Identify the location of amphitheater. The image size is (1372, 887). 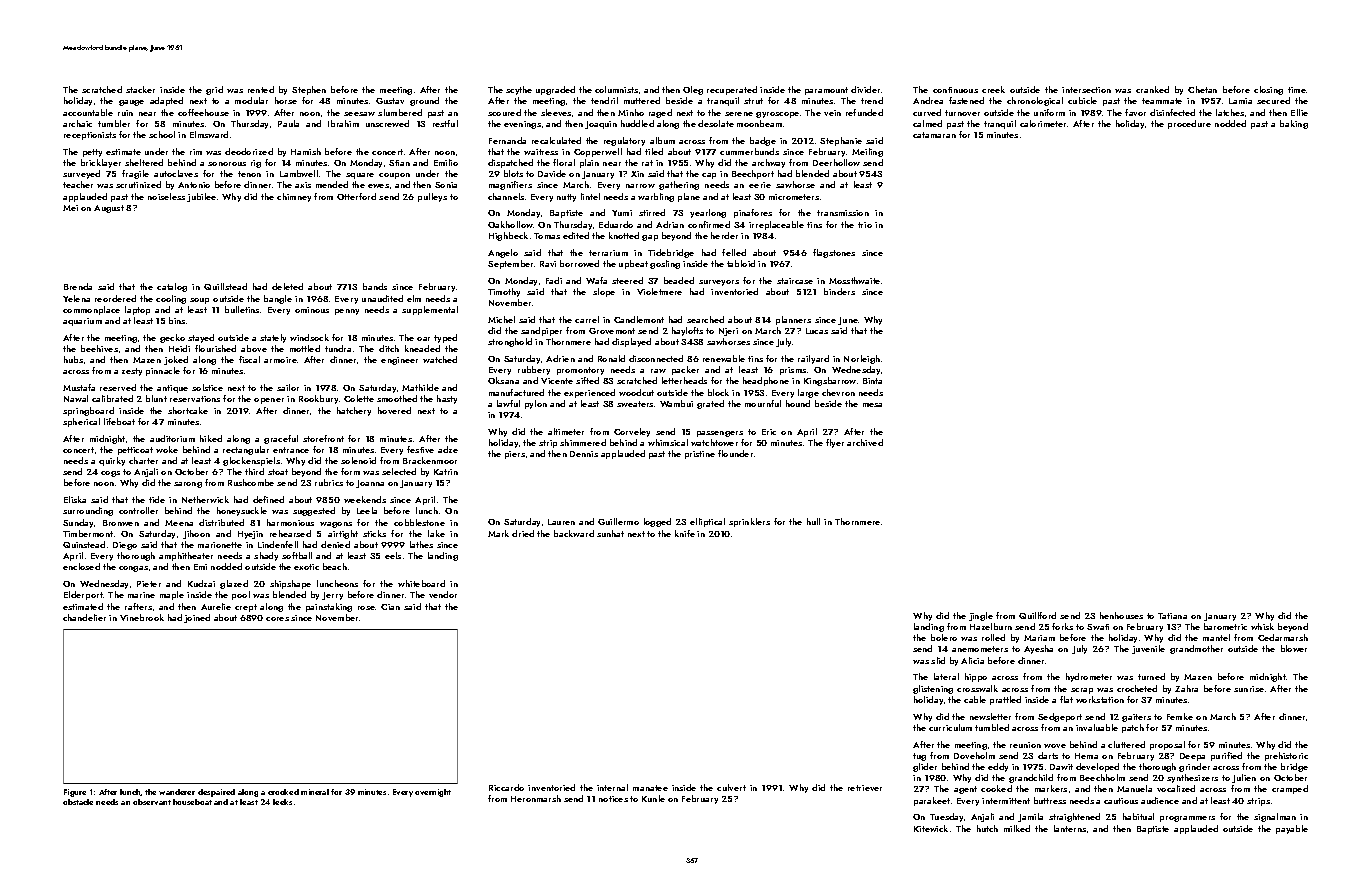
(186, 556).
